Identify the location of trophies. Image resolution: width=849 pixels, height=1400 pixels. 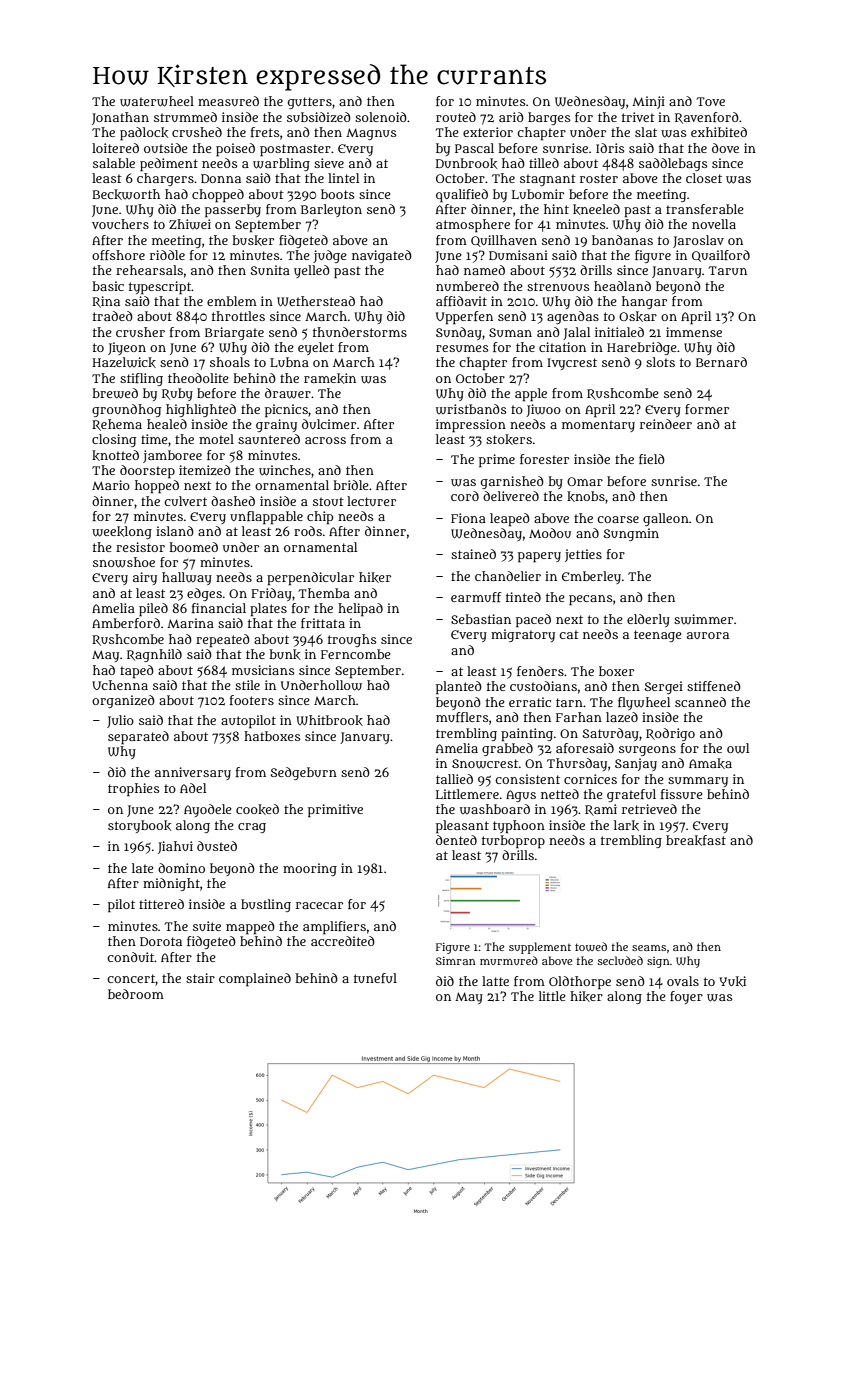
(133, 790).
